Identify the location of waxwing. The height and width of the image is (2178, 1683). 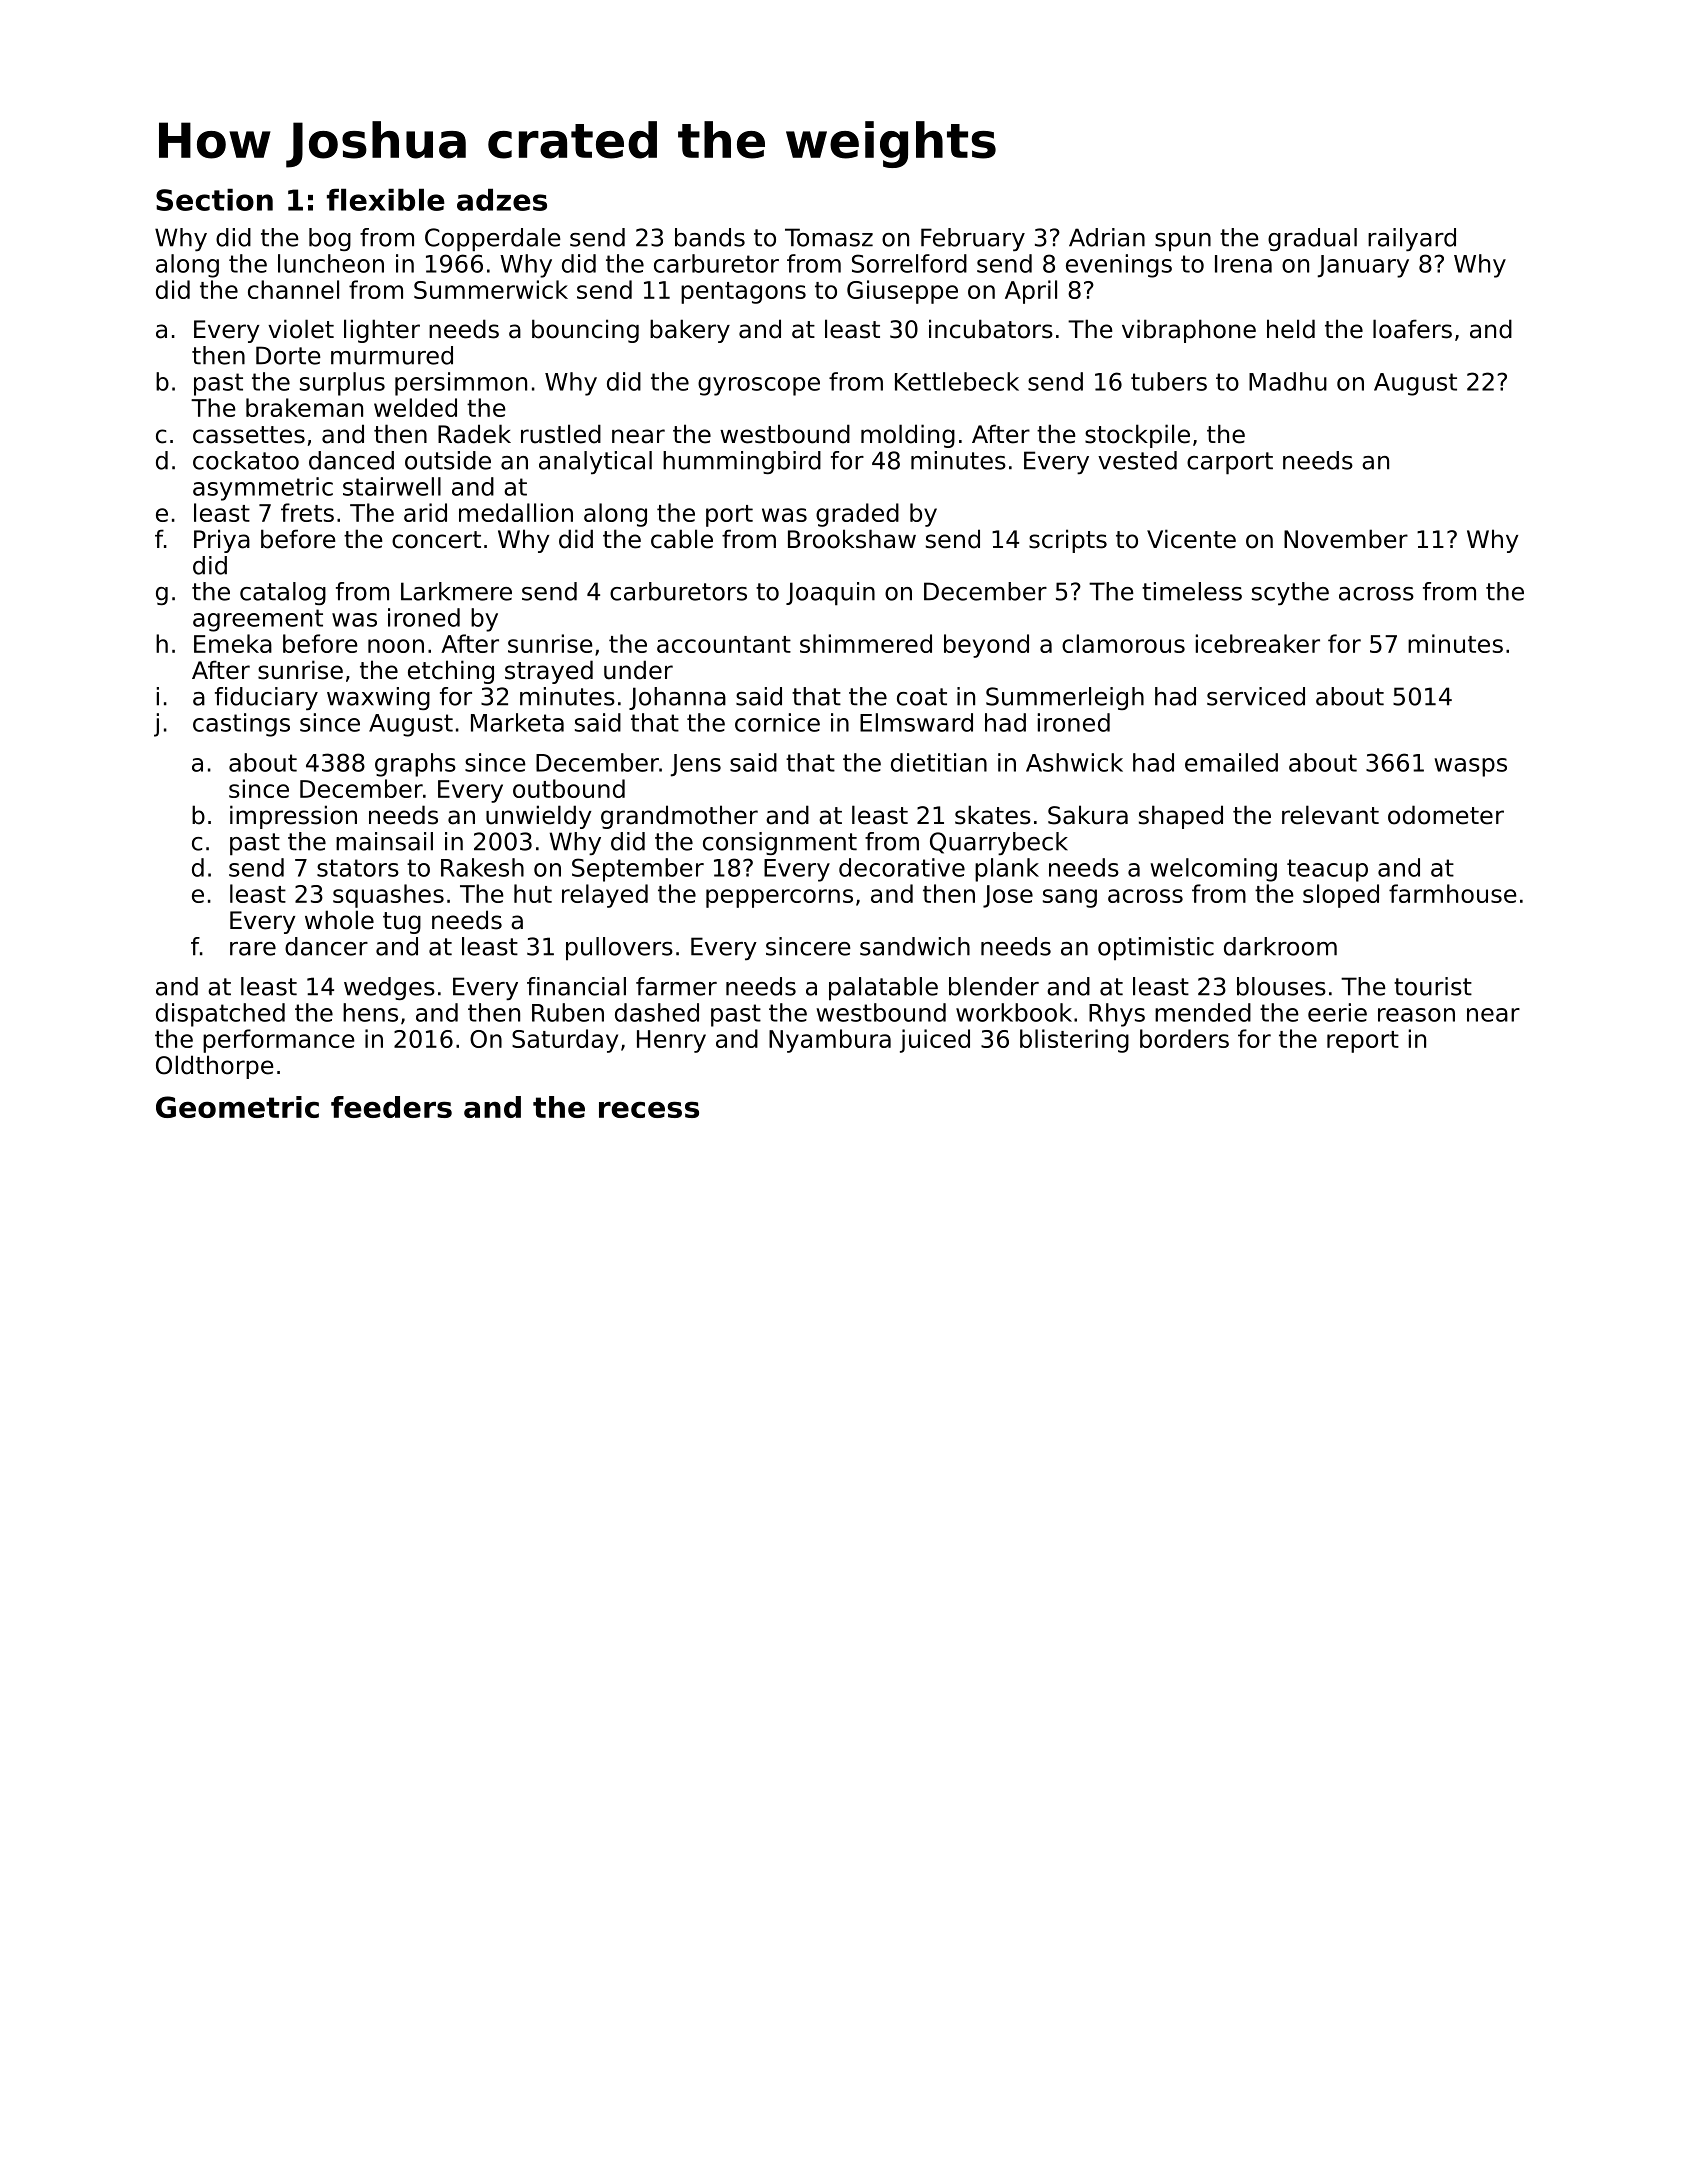
(378, 698).
